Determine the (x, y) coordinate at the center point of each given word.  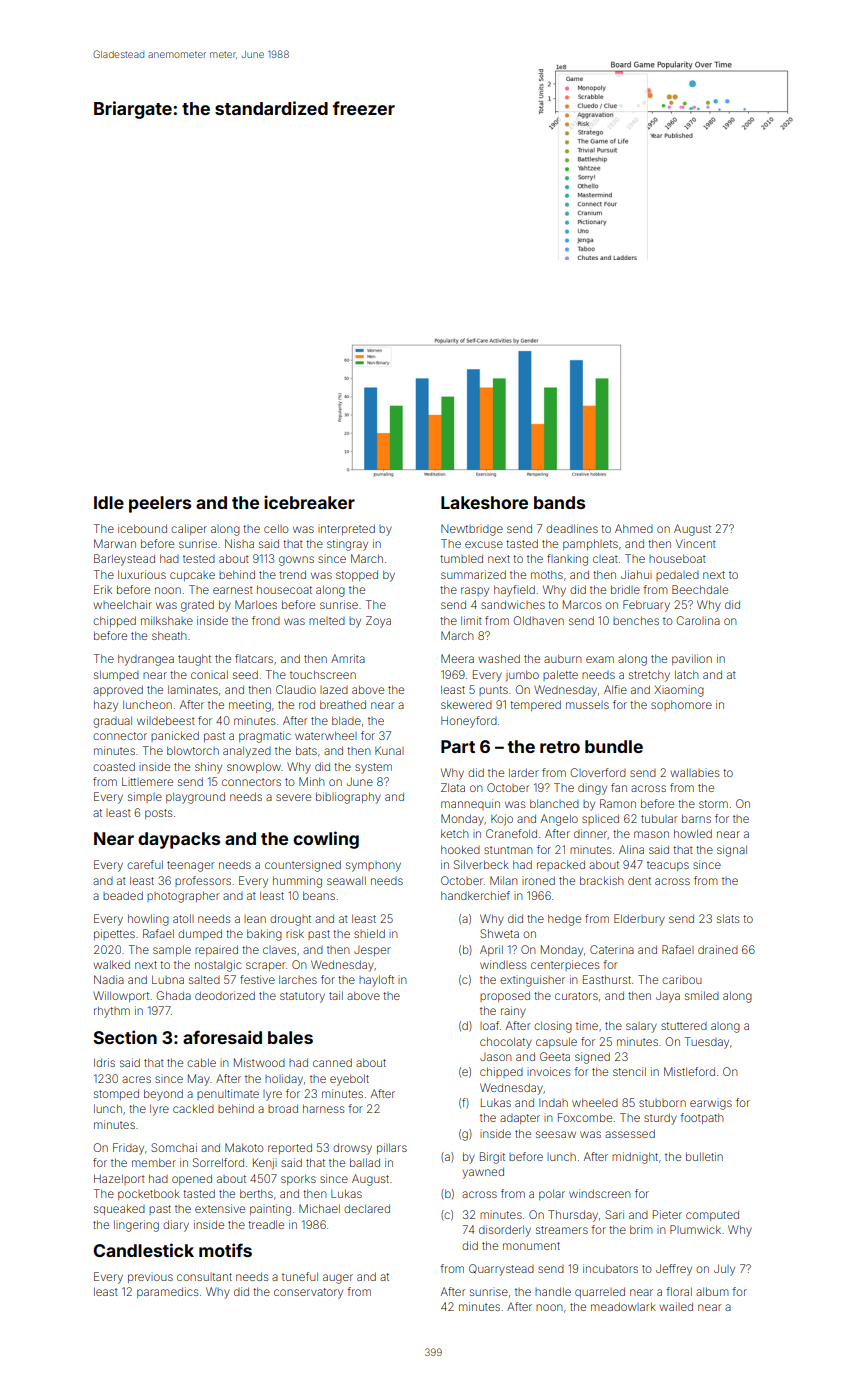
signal (732, 851)
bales (290, 1037)
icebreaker (309, 502)
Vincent (696, 543)
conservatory (308, 1293)
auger (338, 1279)
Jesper (372, 951)
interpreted (346, 529)
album (712, 1291)
